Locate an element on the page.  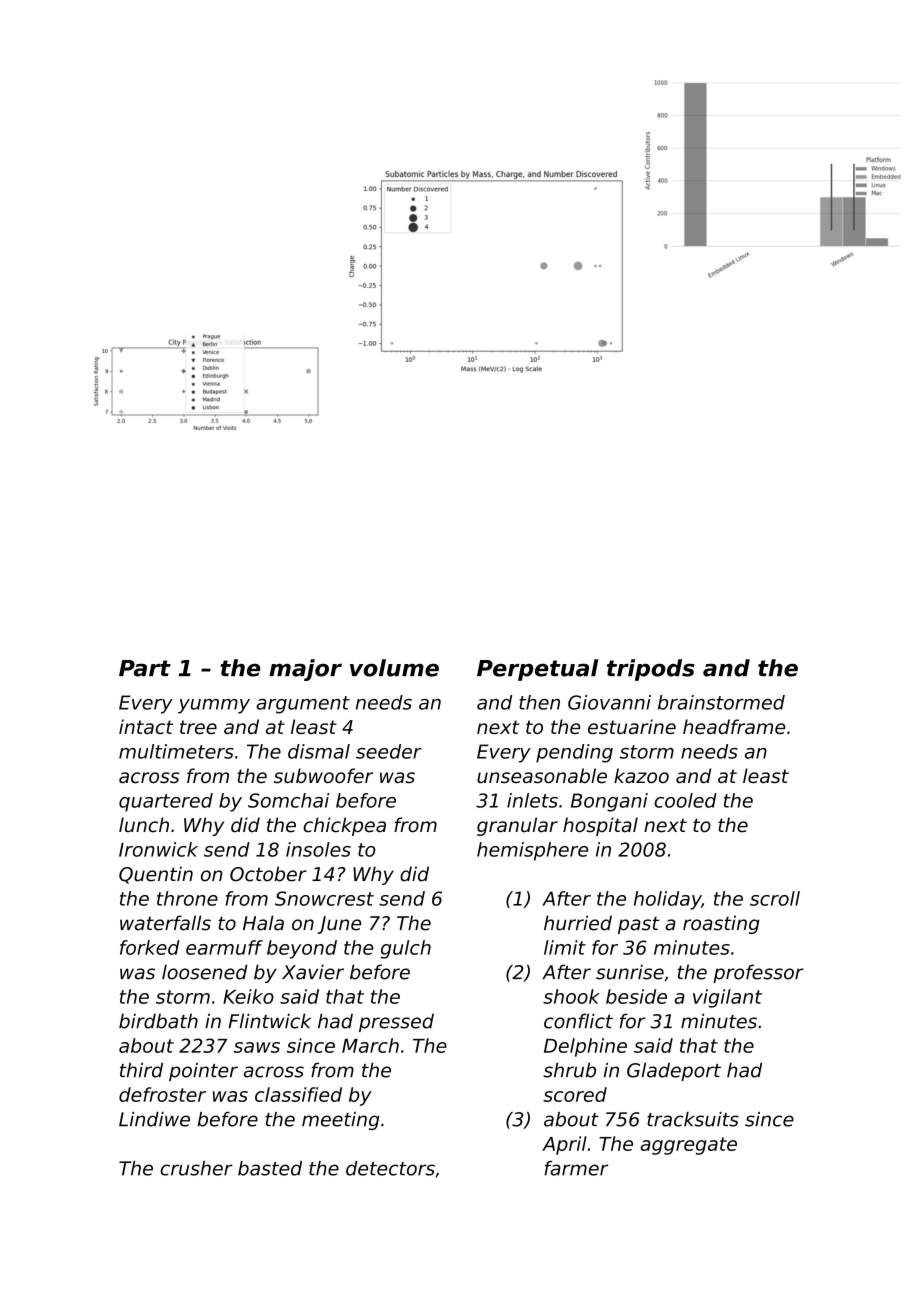
subwoofer is located at coordinates (323, 776).
